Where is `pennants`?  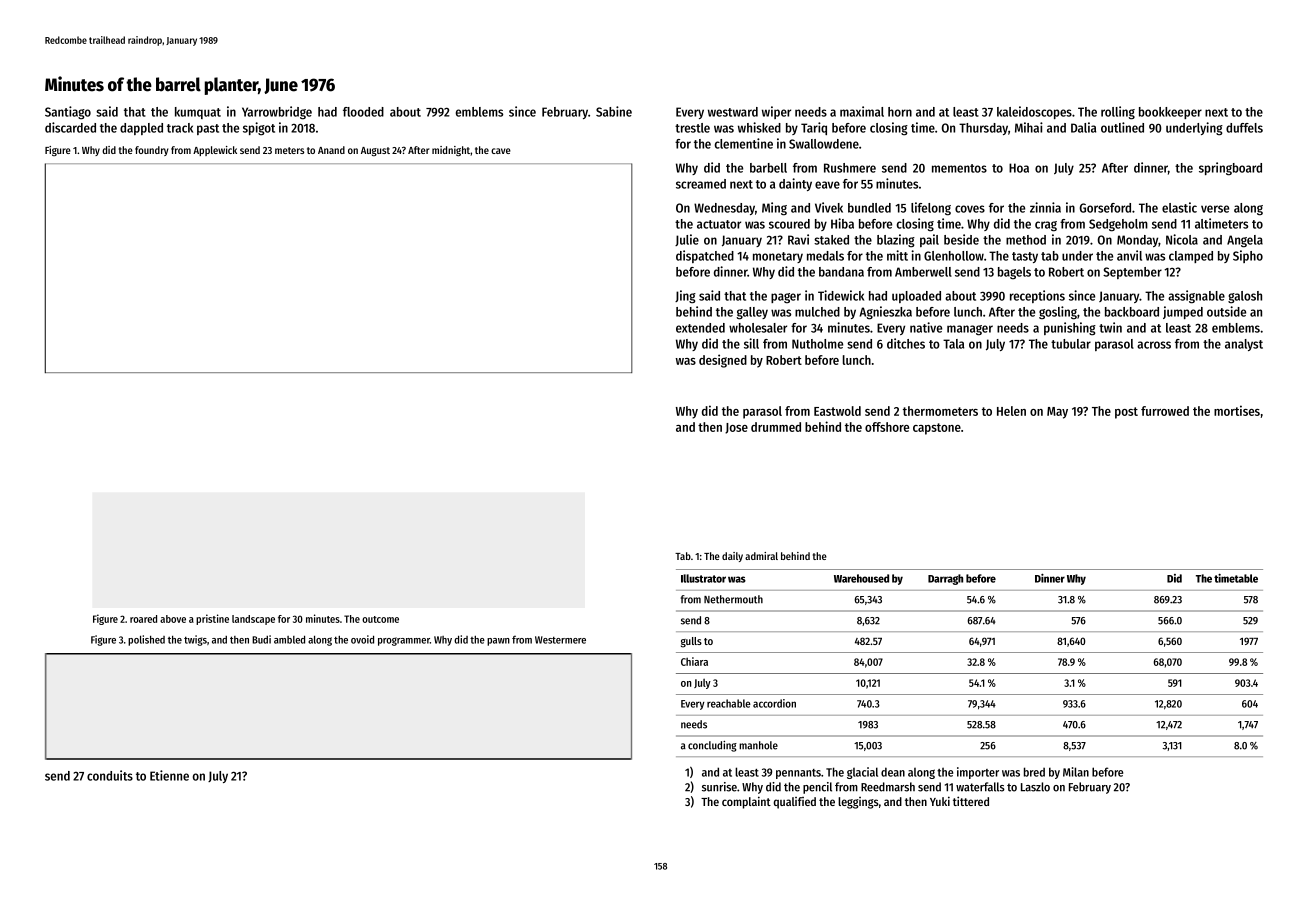 pennants is located at coordinates (798, 774).
